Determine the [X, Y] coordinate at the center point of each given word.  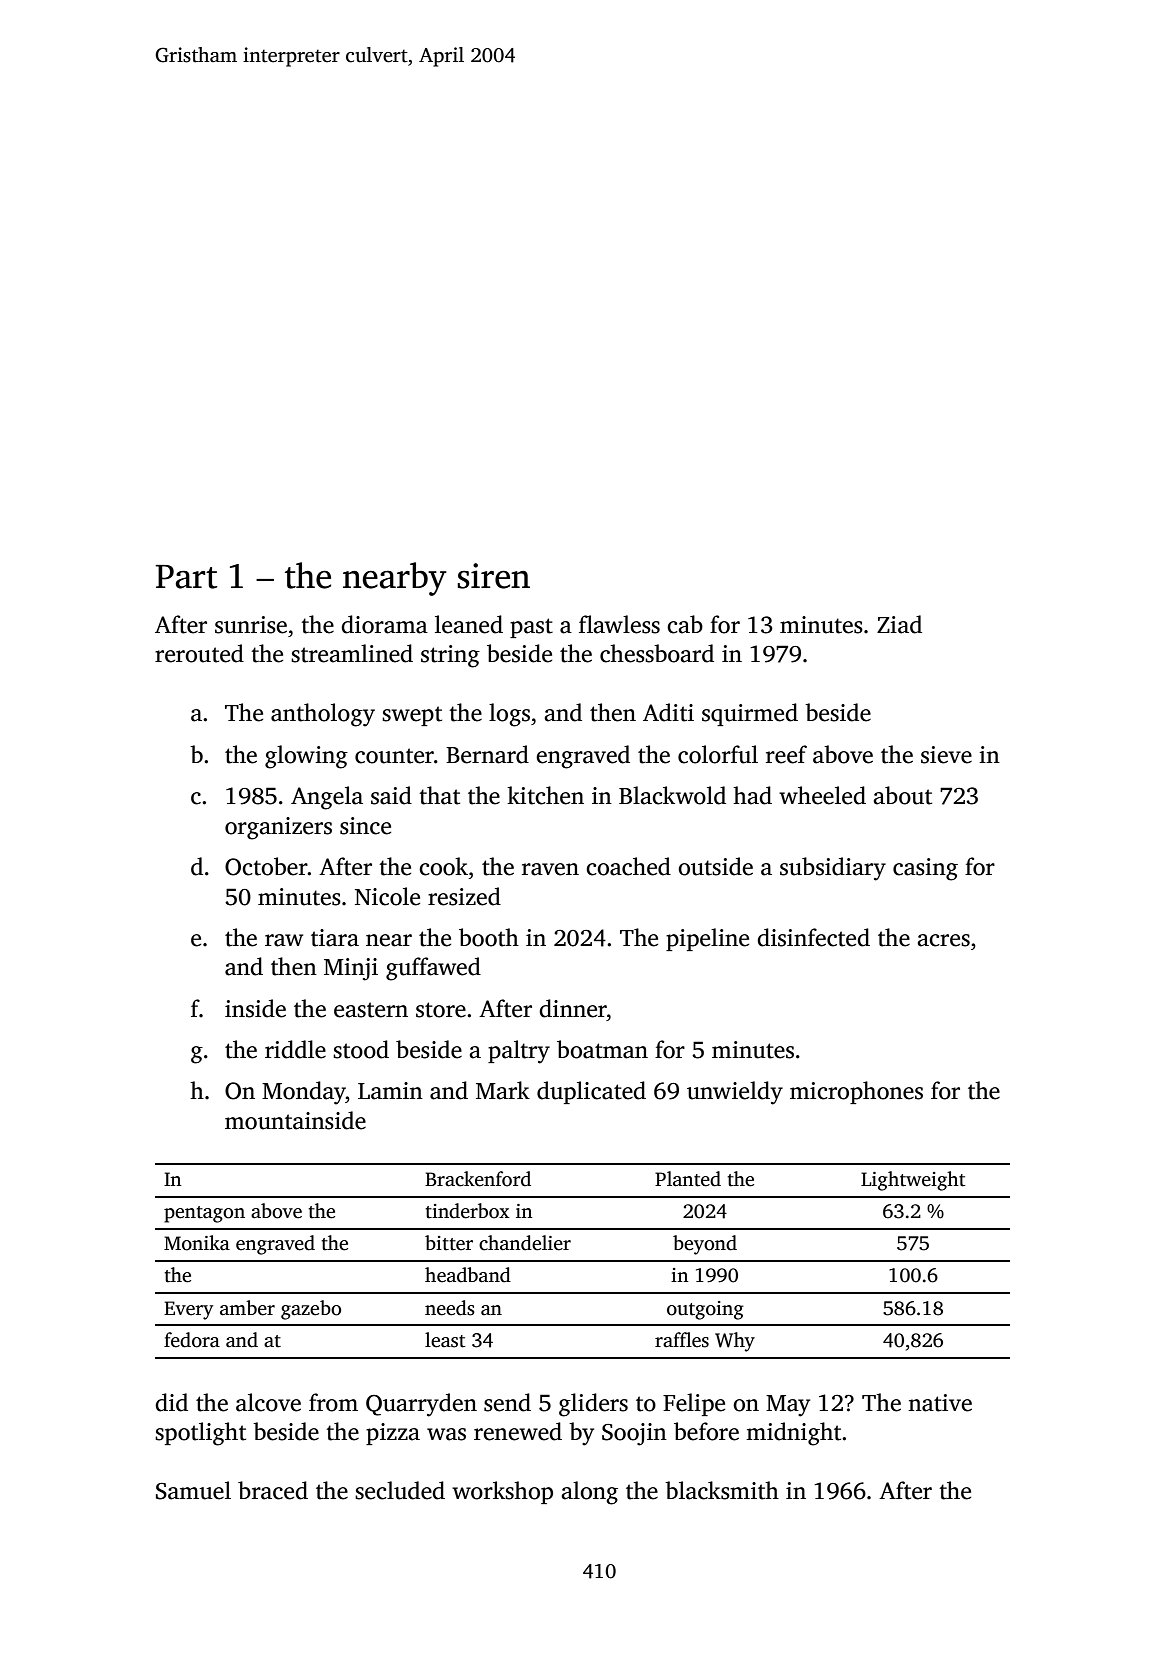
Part [186, 577]
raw [284, 940]
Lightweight [913, 1181]
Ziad [899, 624]
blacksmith [722, 1490]
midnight [793, 1434]
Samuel [193, 1490]
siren [493, 576]
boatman [602, 1049]
